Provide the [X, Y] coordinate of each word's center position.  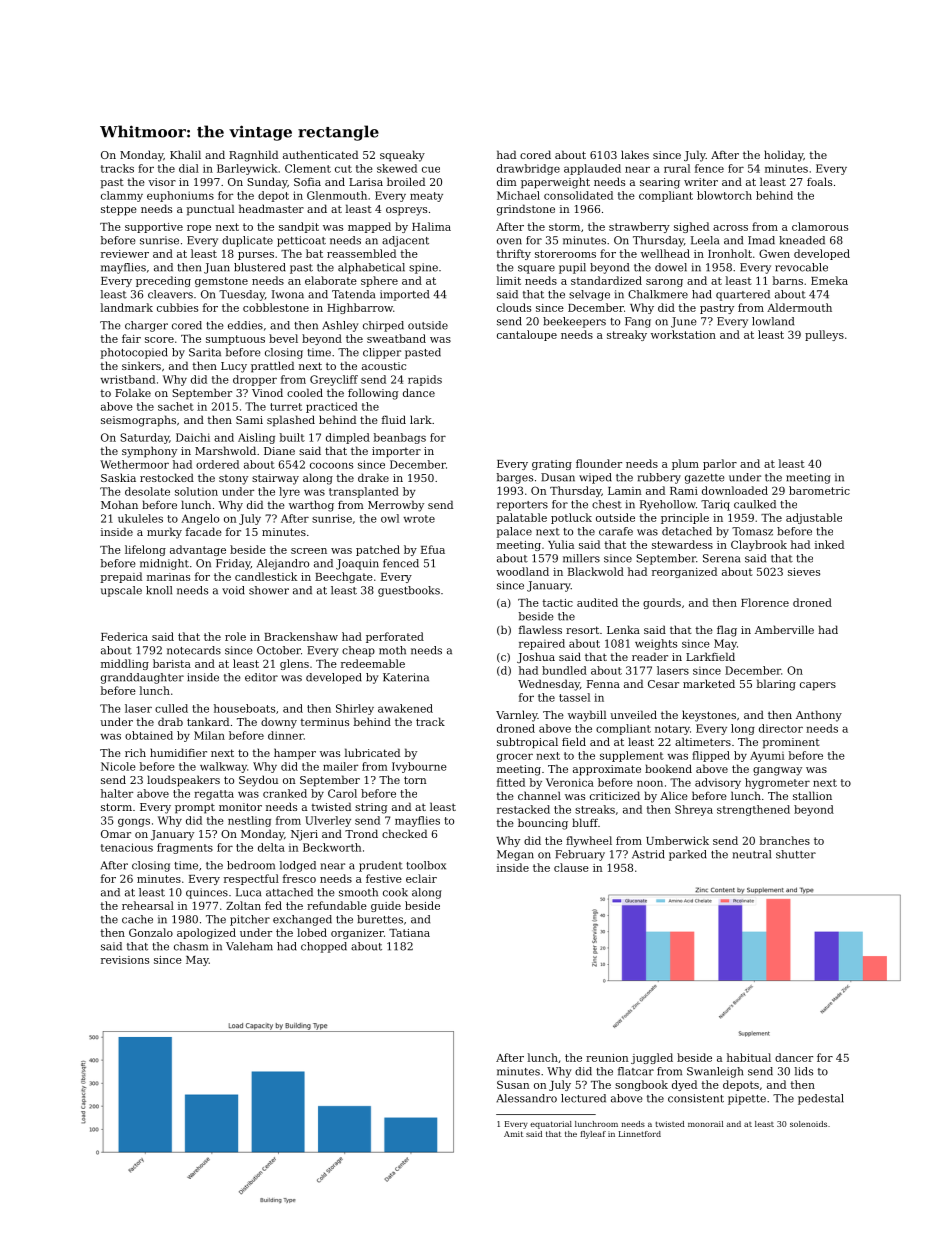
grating [552, 465]
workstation [683, 334]
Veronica [570, 782]
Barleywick [247, 169]
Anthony [819, 716]
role [235, 636]
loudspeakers [183, 781]
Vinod [267, 392]
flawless [540, 629]
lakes [635, 154]
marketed [709, 683]
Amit [514, 1134]
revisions [125, 960]
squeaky [402, 156]
